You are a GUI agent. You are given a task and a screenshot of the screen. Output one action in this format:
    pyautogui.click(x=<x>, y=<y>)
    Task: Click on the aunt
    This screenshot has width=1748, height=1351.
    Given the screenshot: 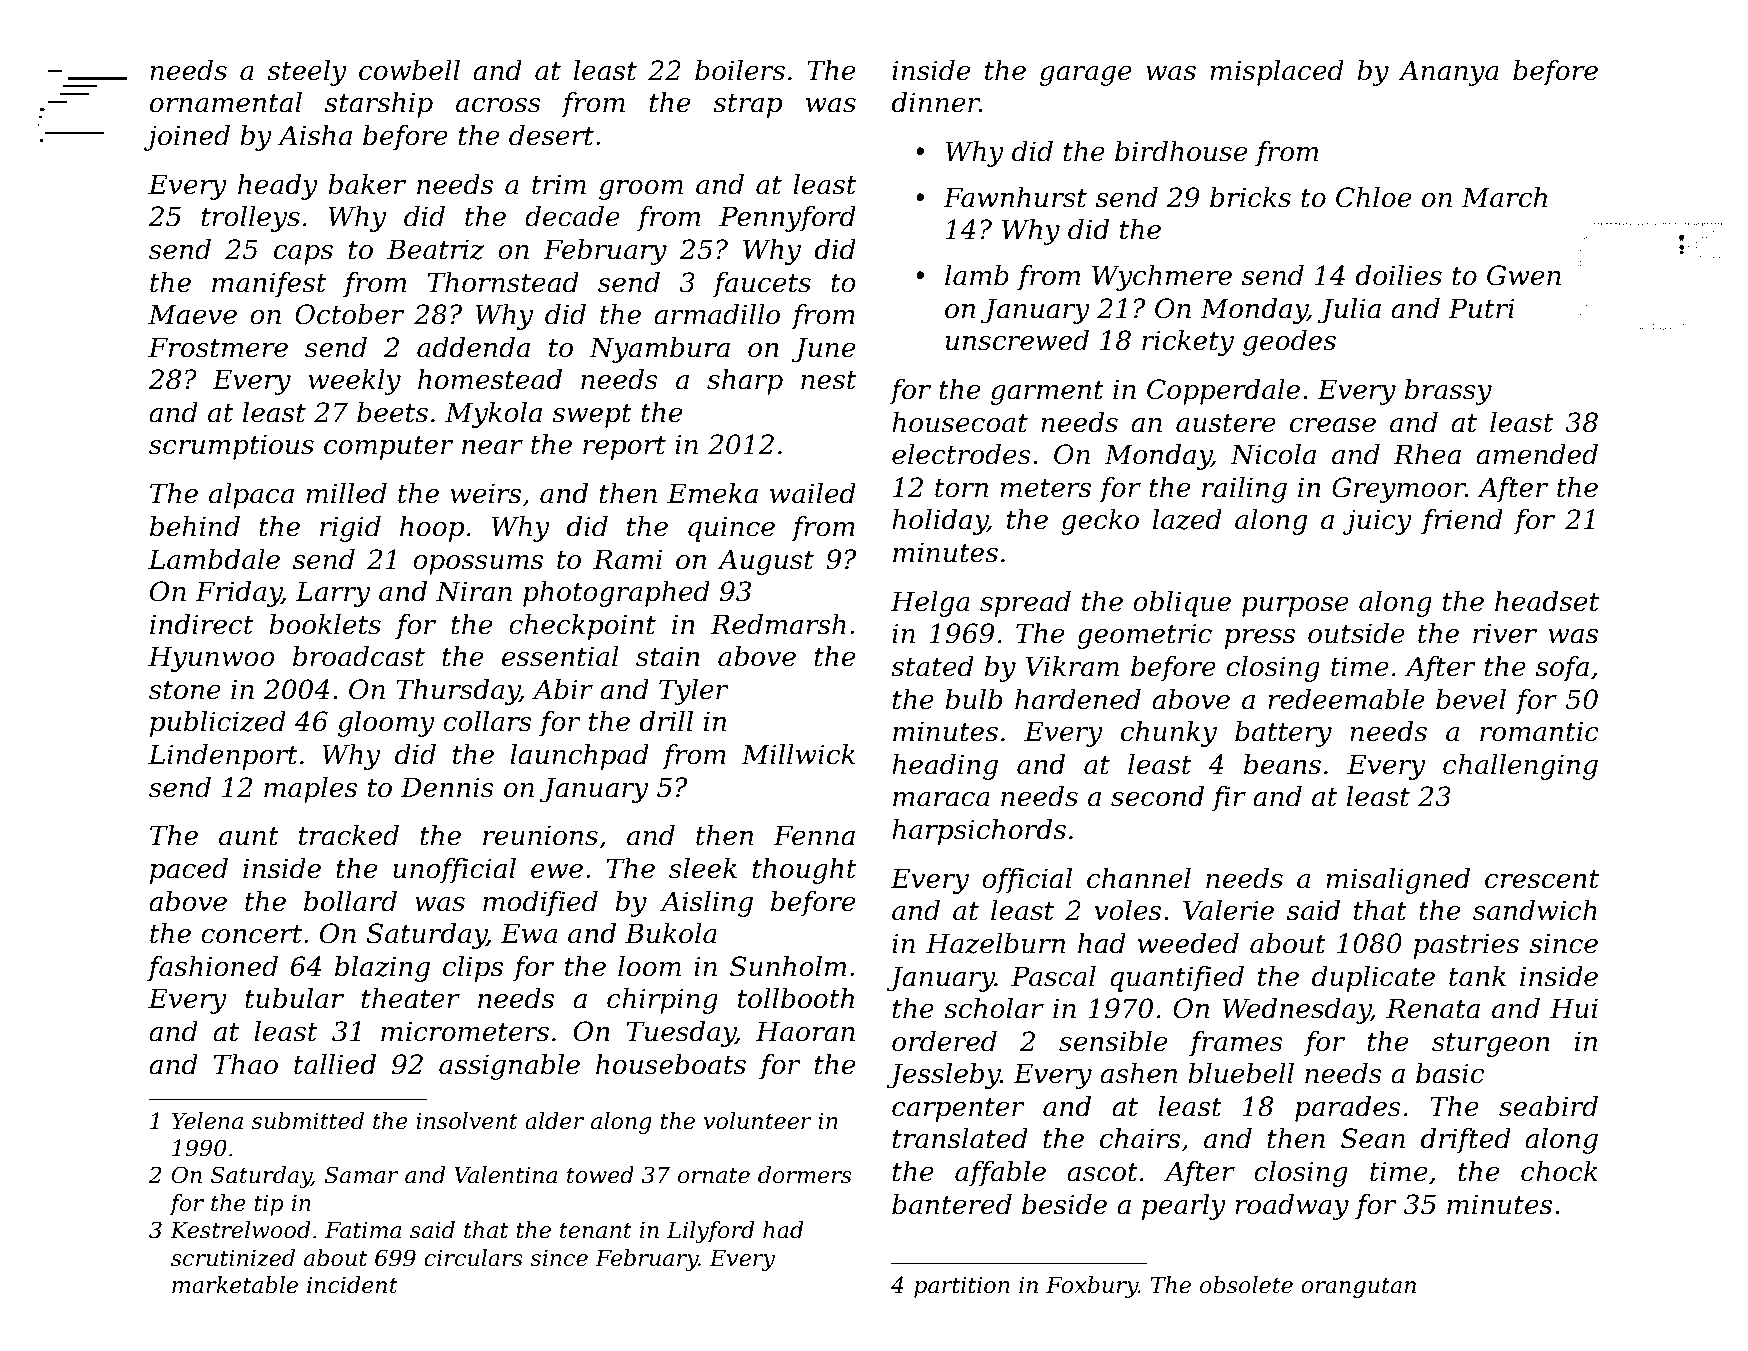 What is the action you would take?
    pyautogui.click(x=249, y=836)
